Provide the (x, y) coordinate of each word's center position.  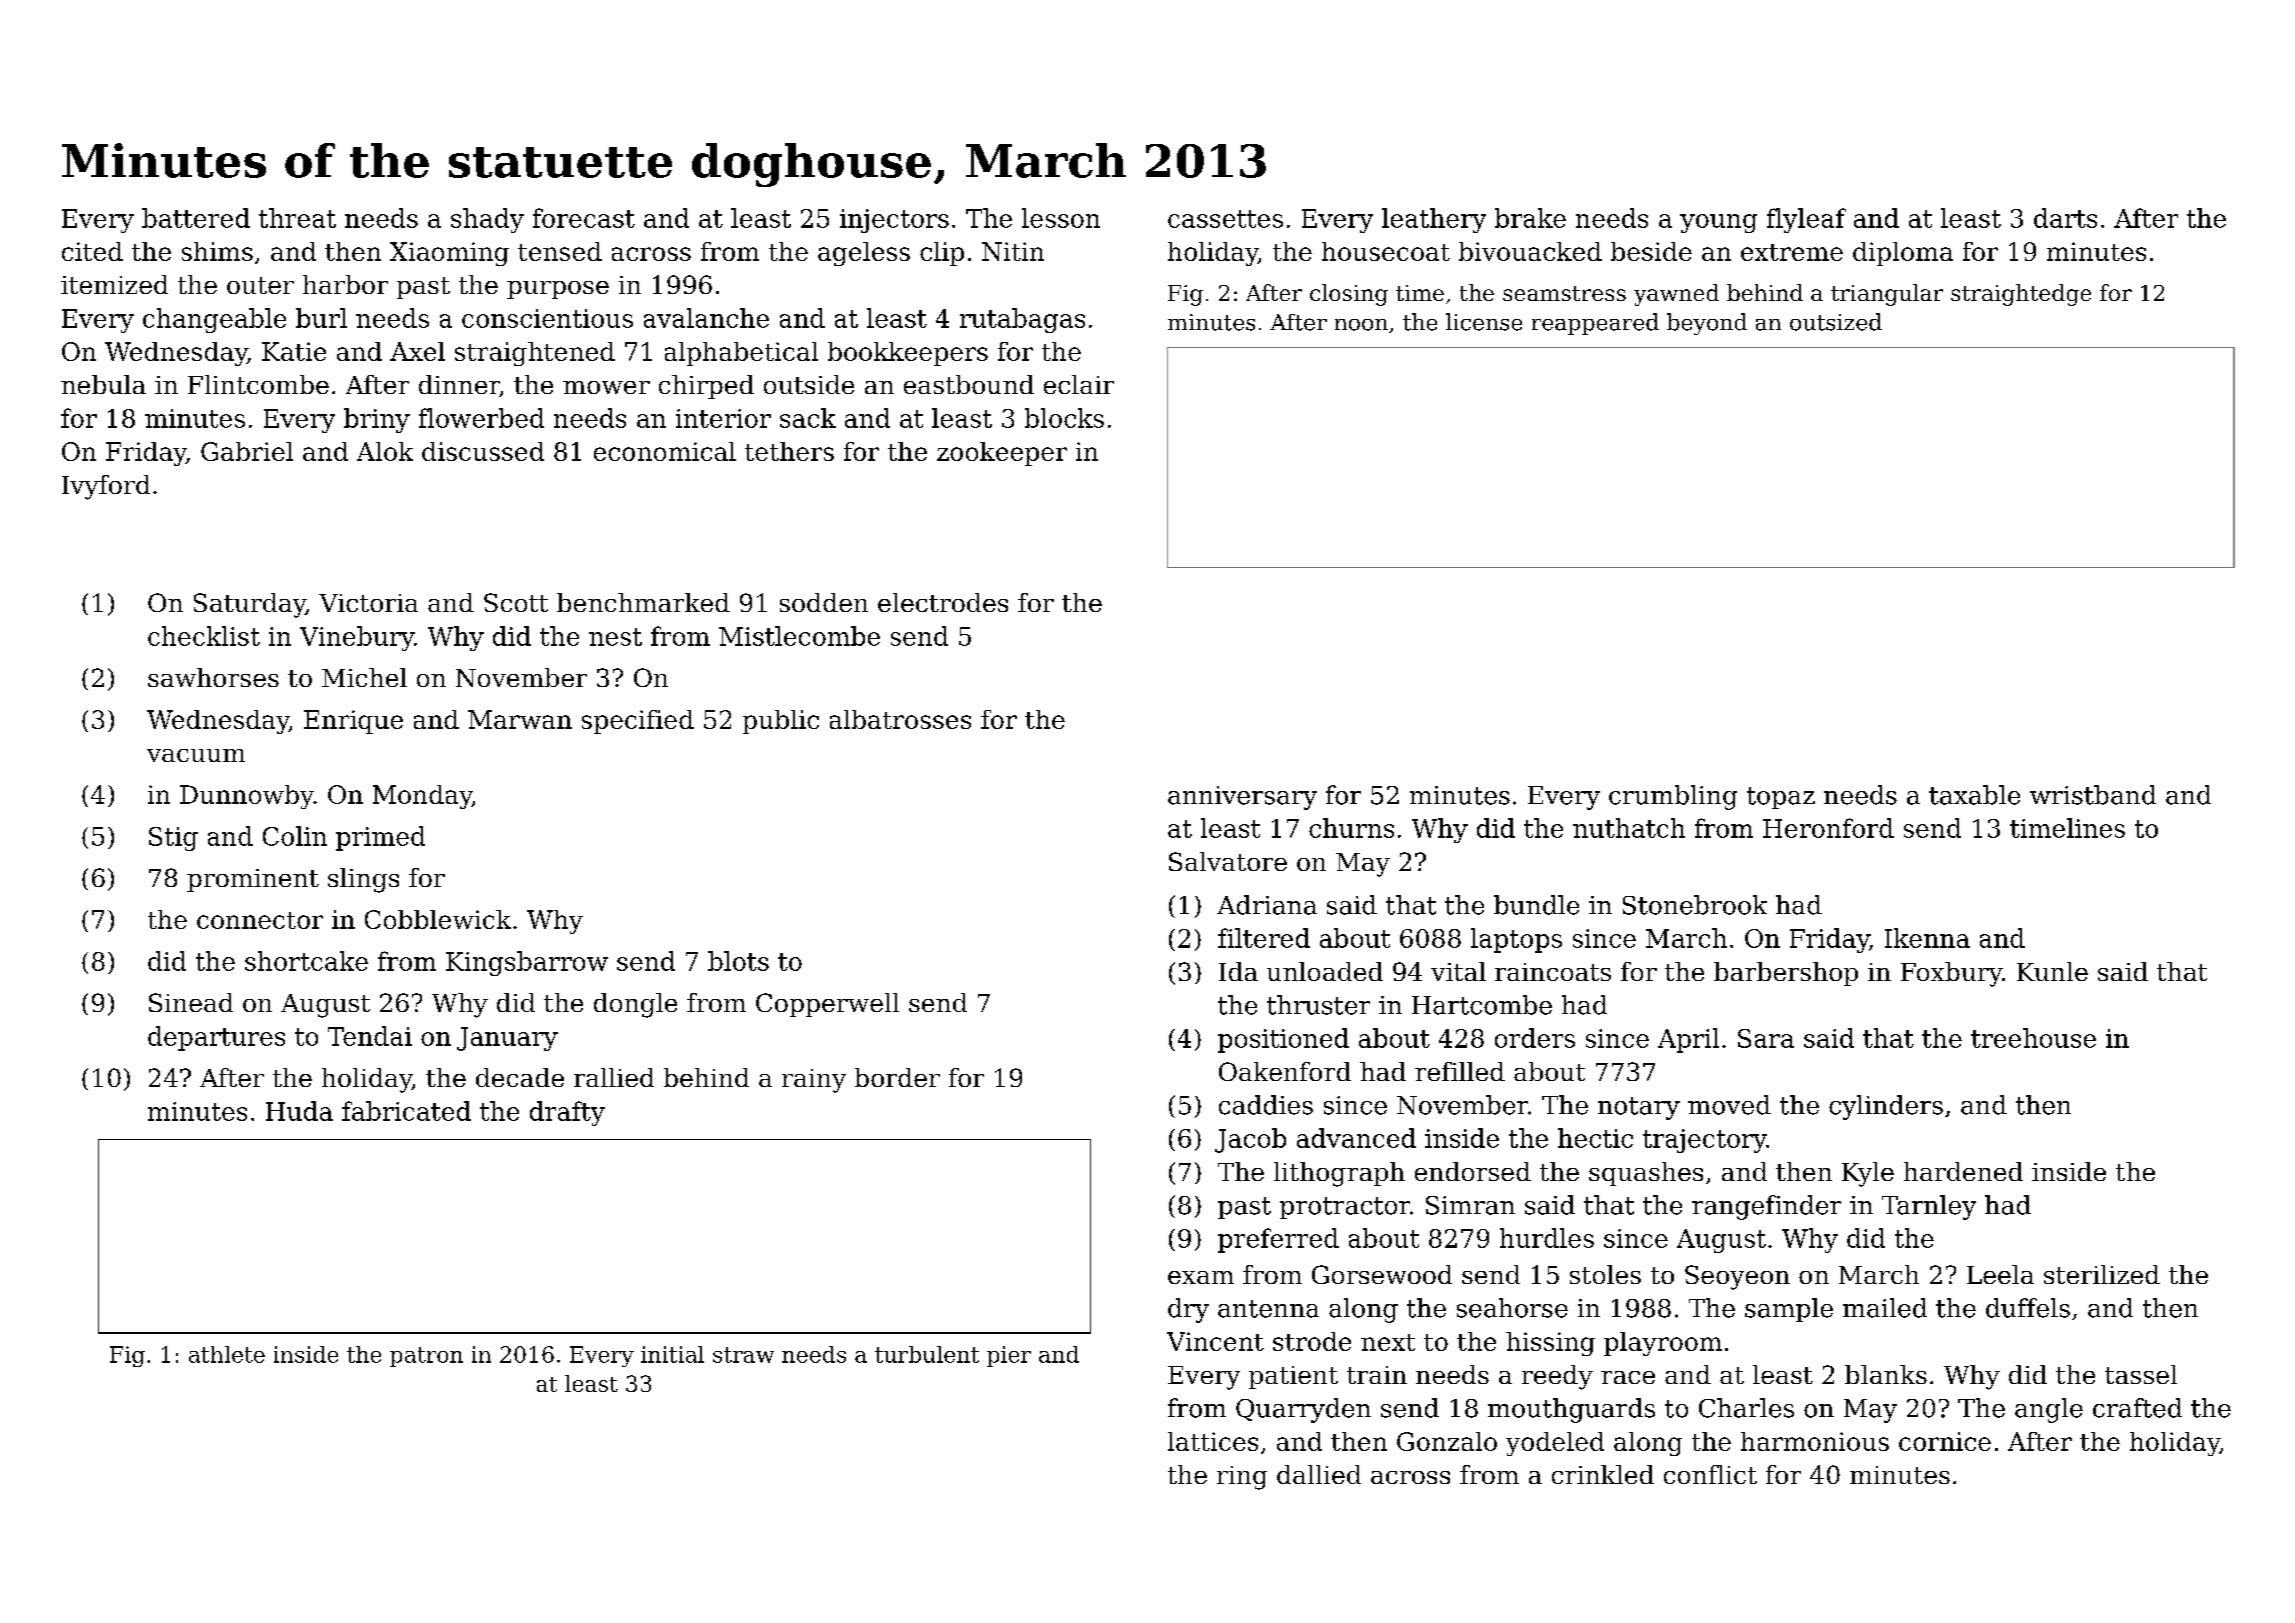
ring (1242, 1478)
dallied (1319, 1474)
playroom (1663, 1344)
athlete (227, 1354)
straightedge (2021, 295)
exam (1201, 1277)
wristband (2093, 795)
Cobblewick (438, 919)
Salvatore (1228, 861)
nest (615, 637)
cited (92, 251)
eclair (1079, 384)
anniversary (1242, 798)
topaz (1781, 798)
